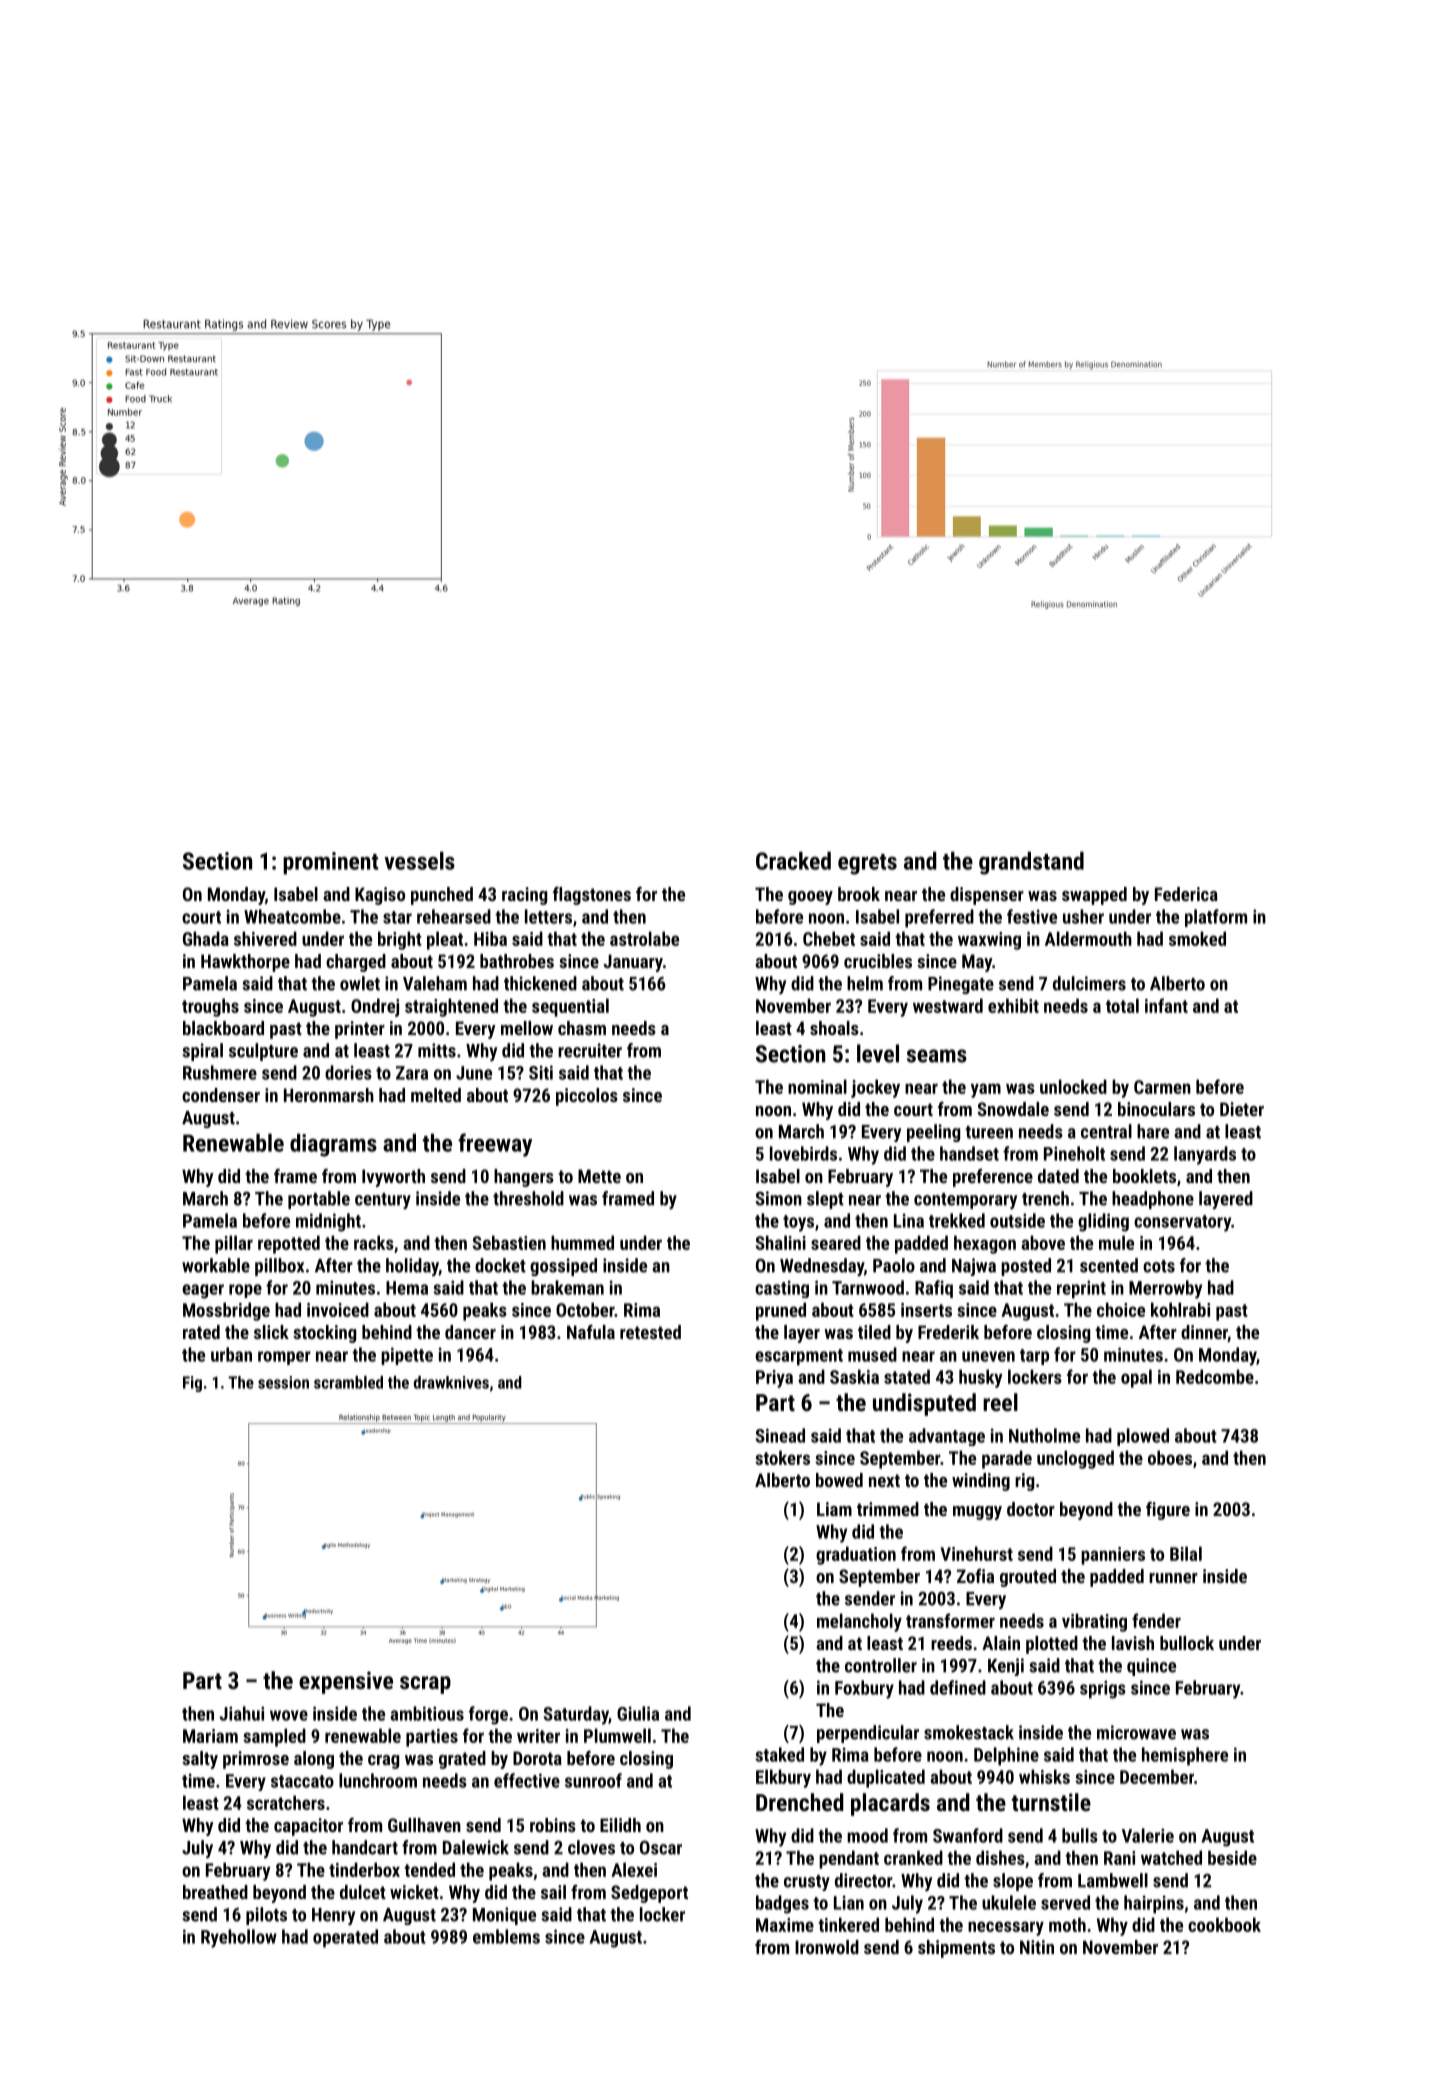 The width and height of the screenshot is (1450, 2100). Describe the element at coordinates (644, 938) in the screenshot. I see `astrolabe` at that location.
